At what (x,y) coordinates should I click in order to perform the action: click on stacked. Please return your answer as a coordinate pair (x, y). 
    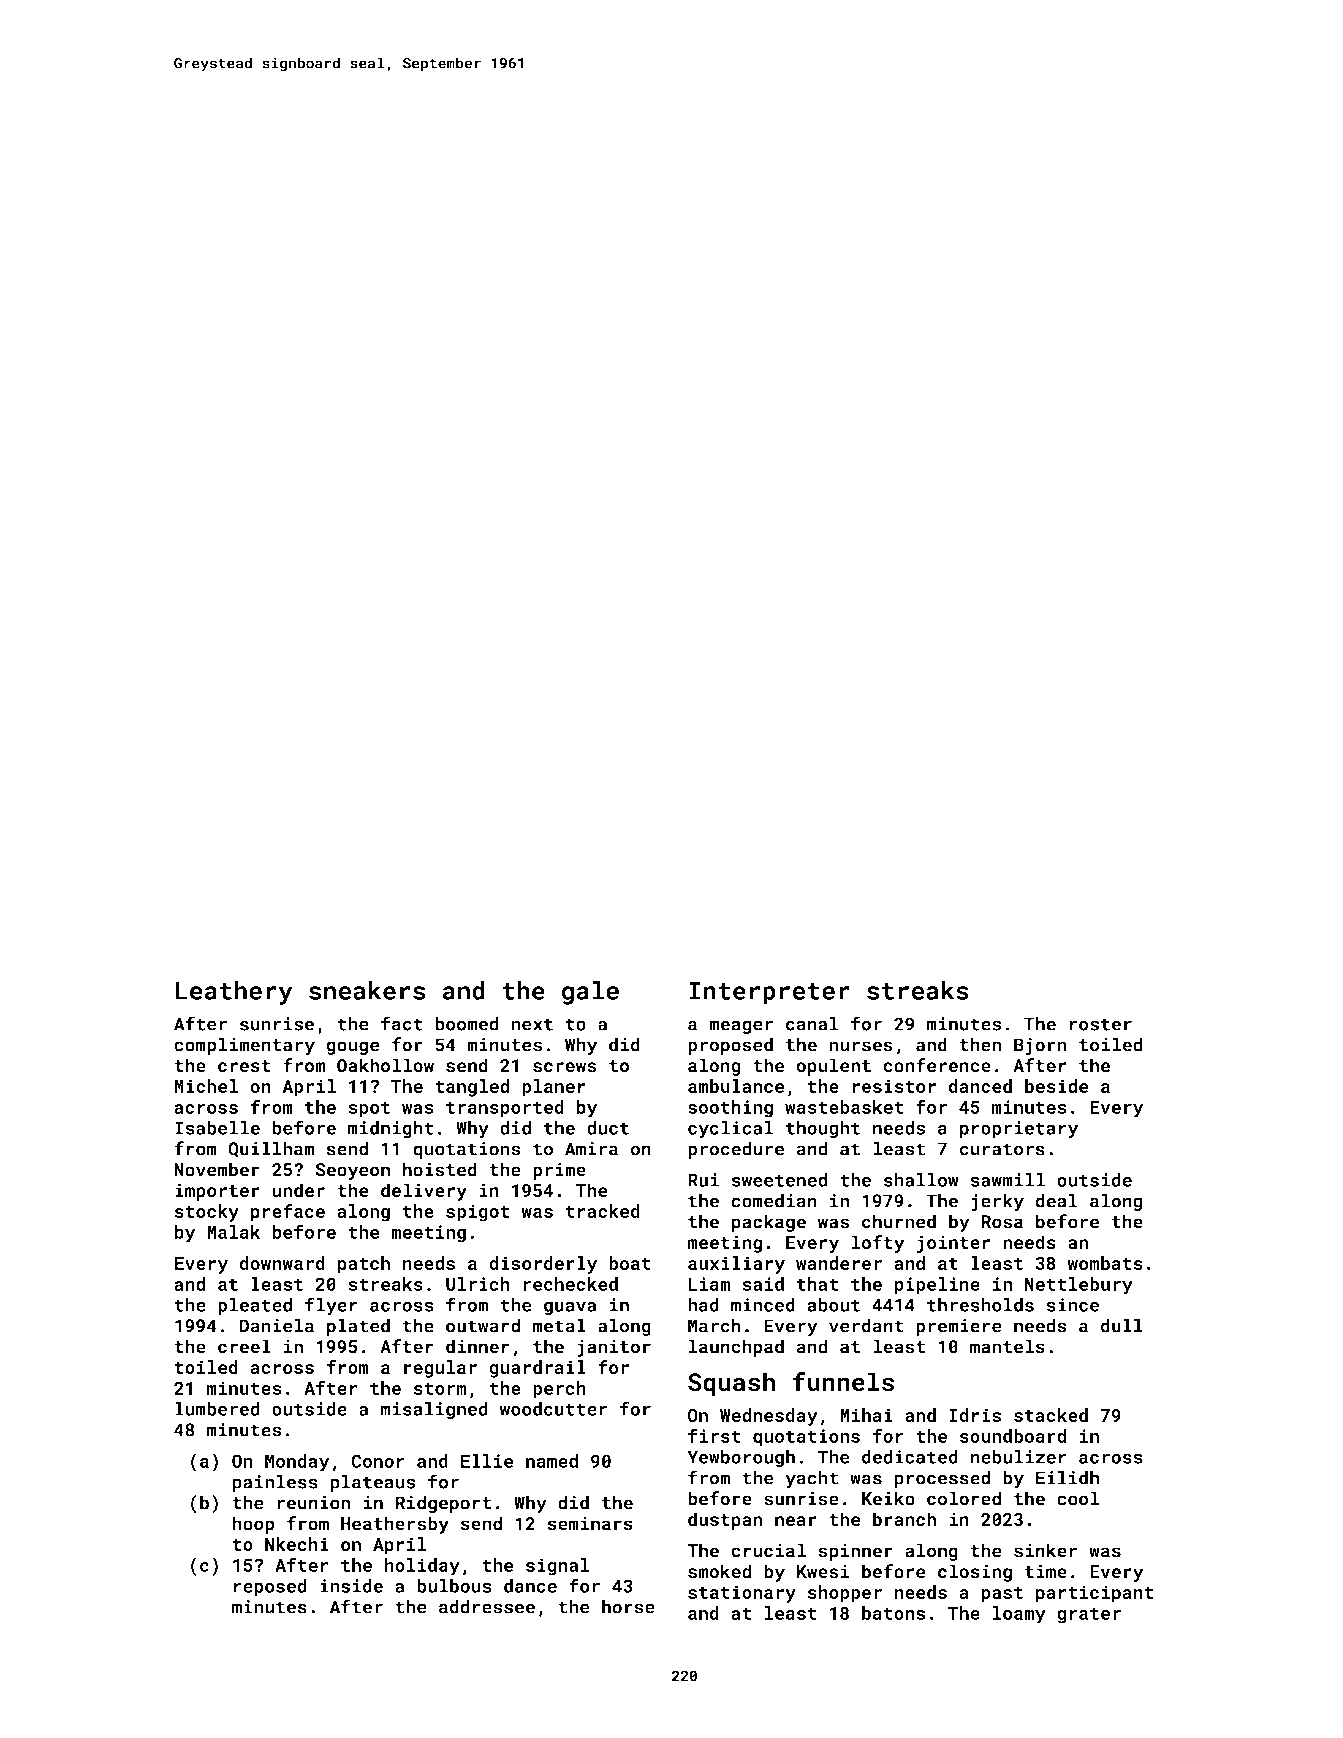
    Looking at the image, I should click on (1051, 1415).
